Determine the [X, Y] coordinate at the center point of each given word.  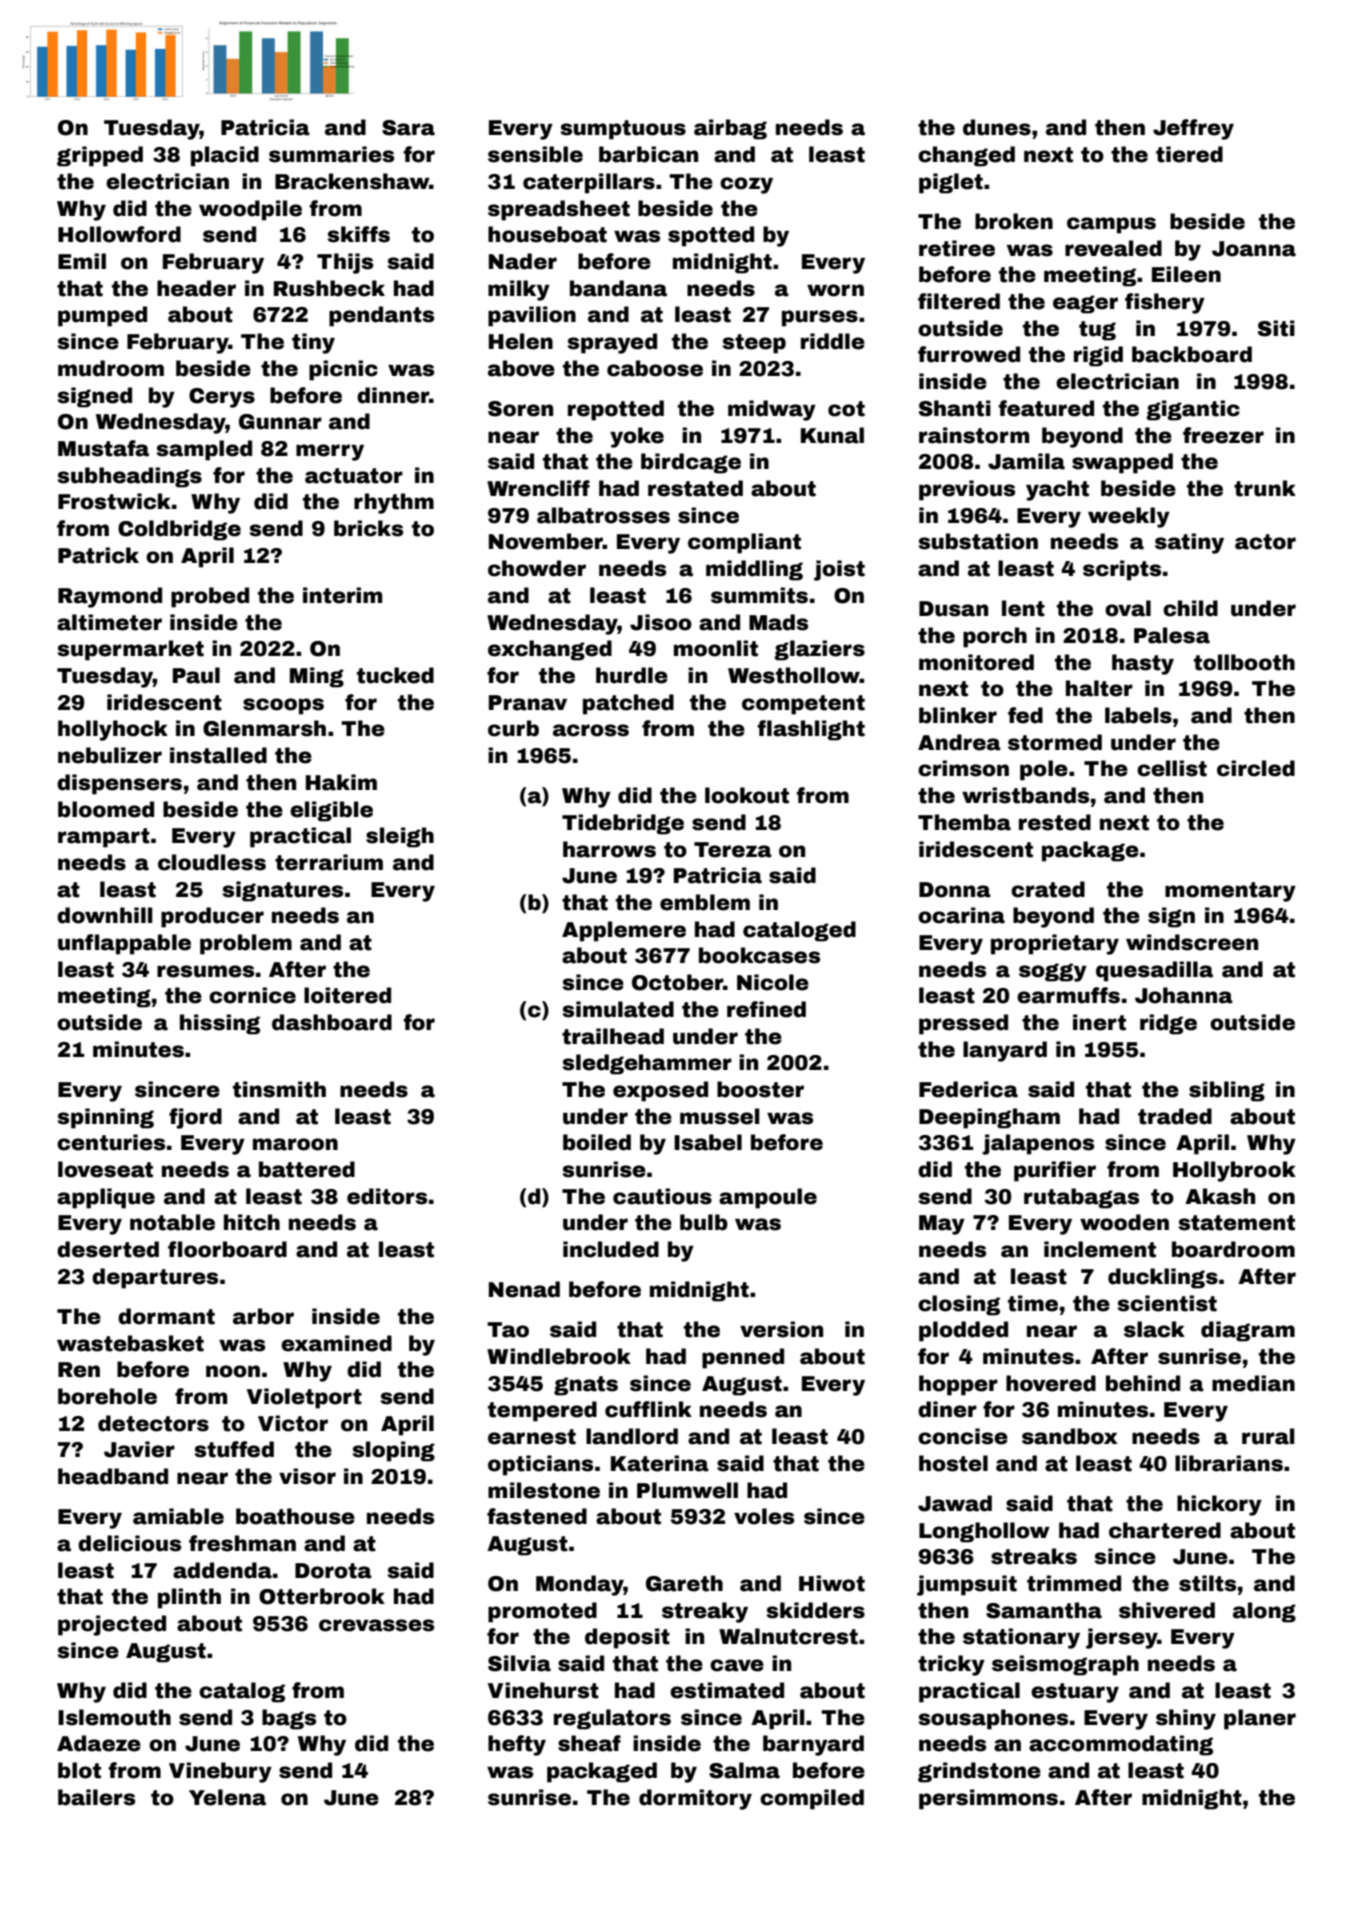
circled [1256, 768]
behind [1143, 1383]
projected [112, 1625]
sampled [204, 450]
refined [766, 1009]
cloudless [212, 862]
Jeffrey [1193, 129]
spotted [711, 236]
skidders [816, 1610]
